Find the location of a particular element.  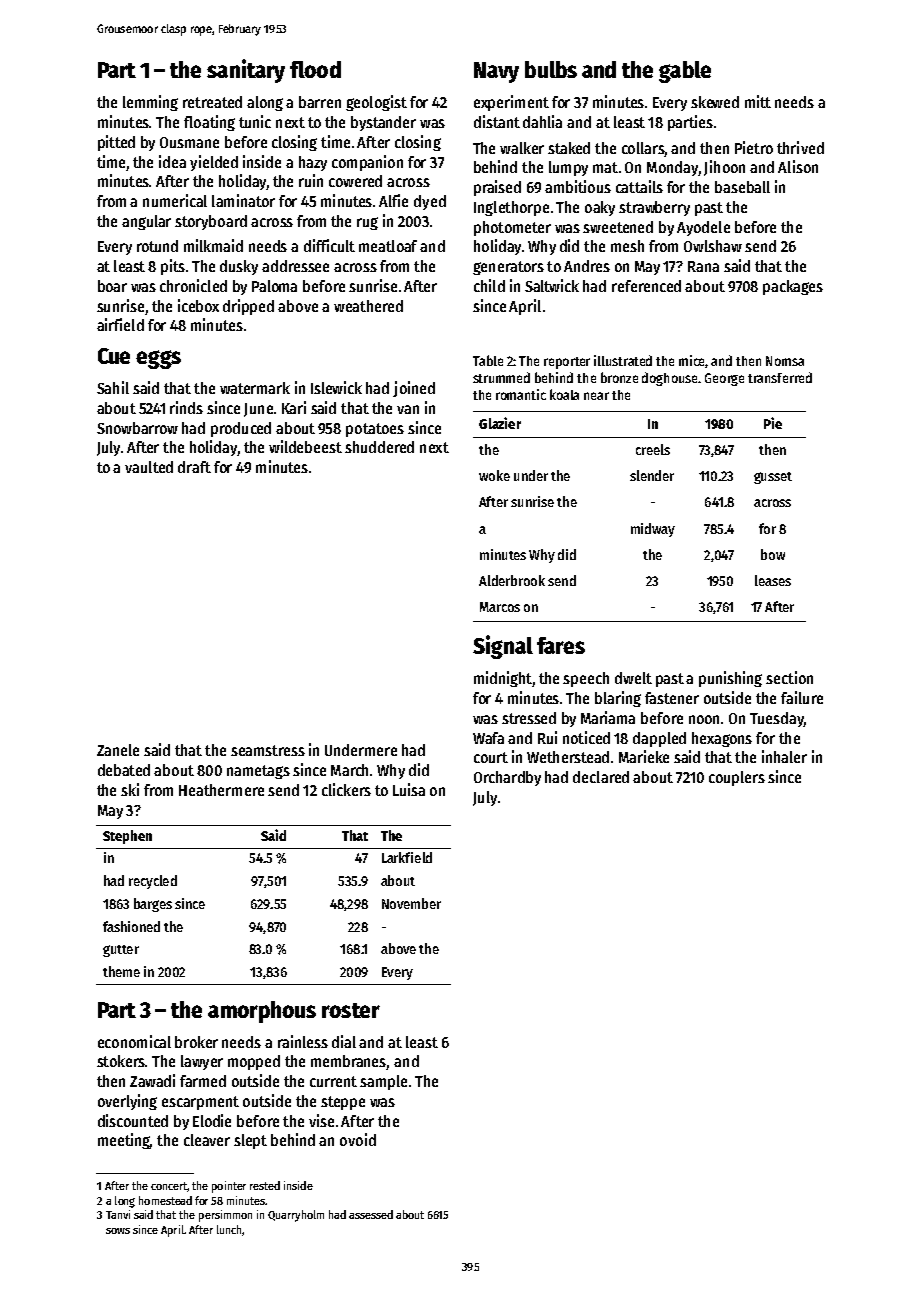

sample is located at coordinates (383, 1082).
